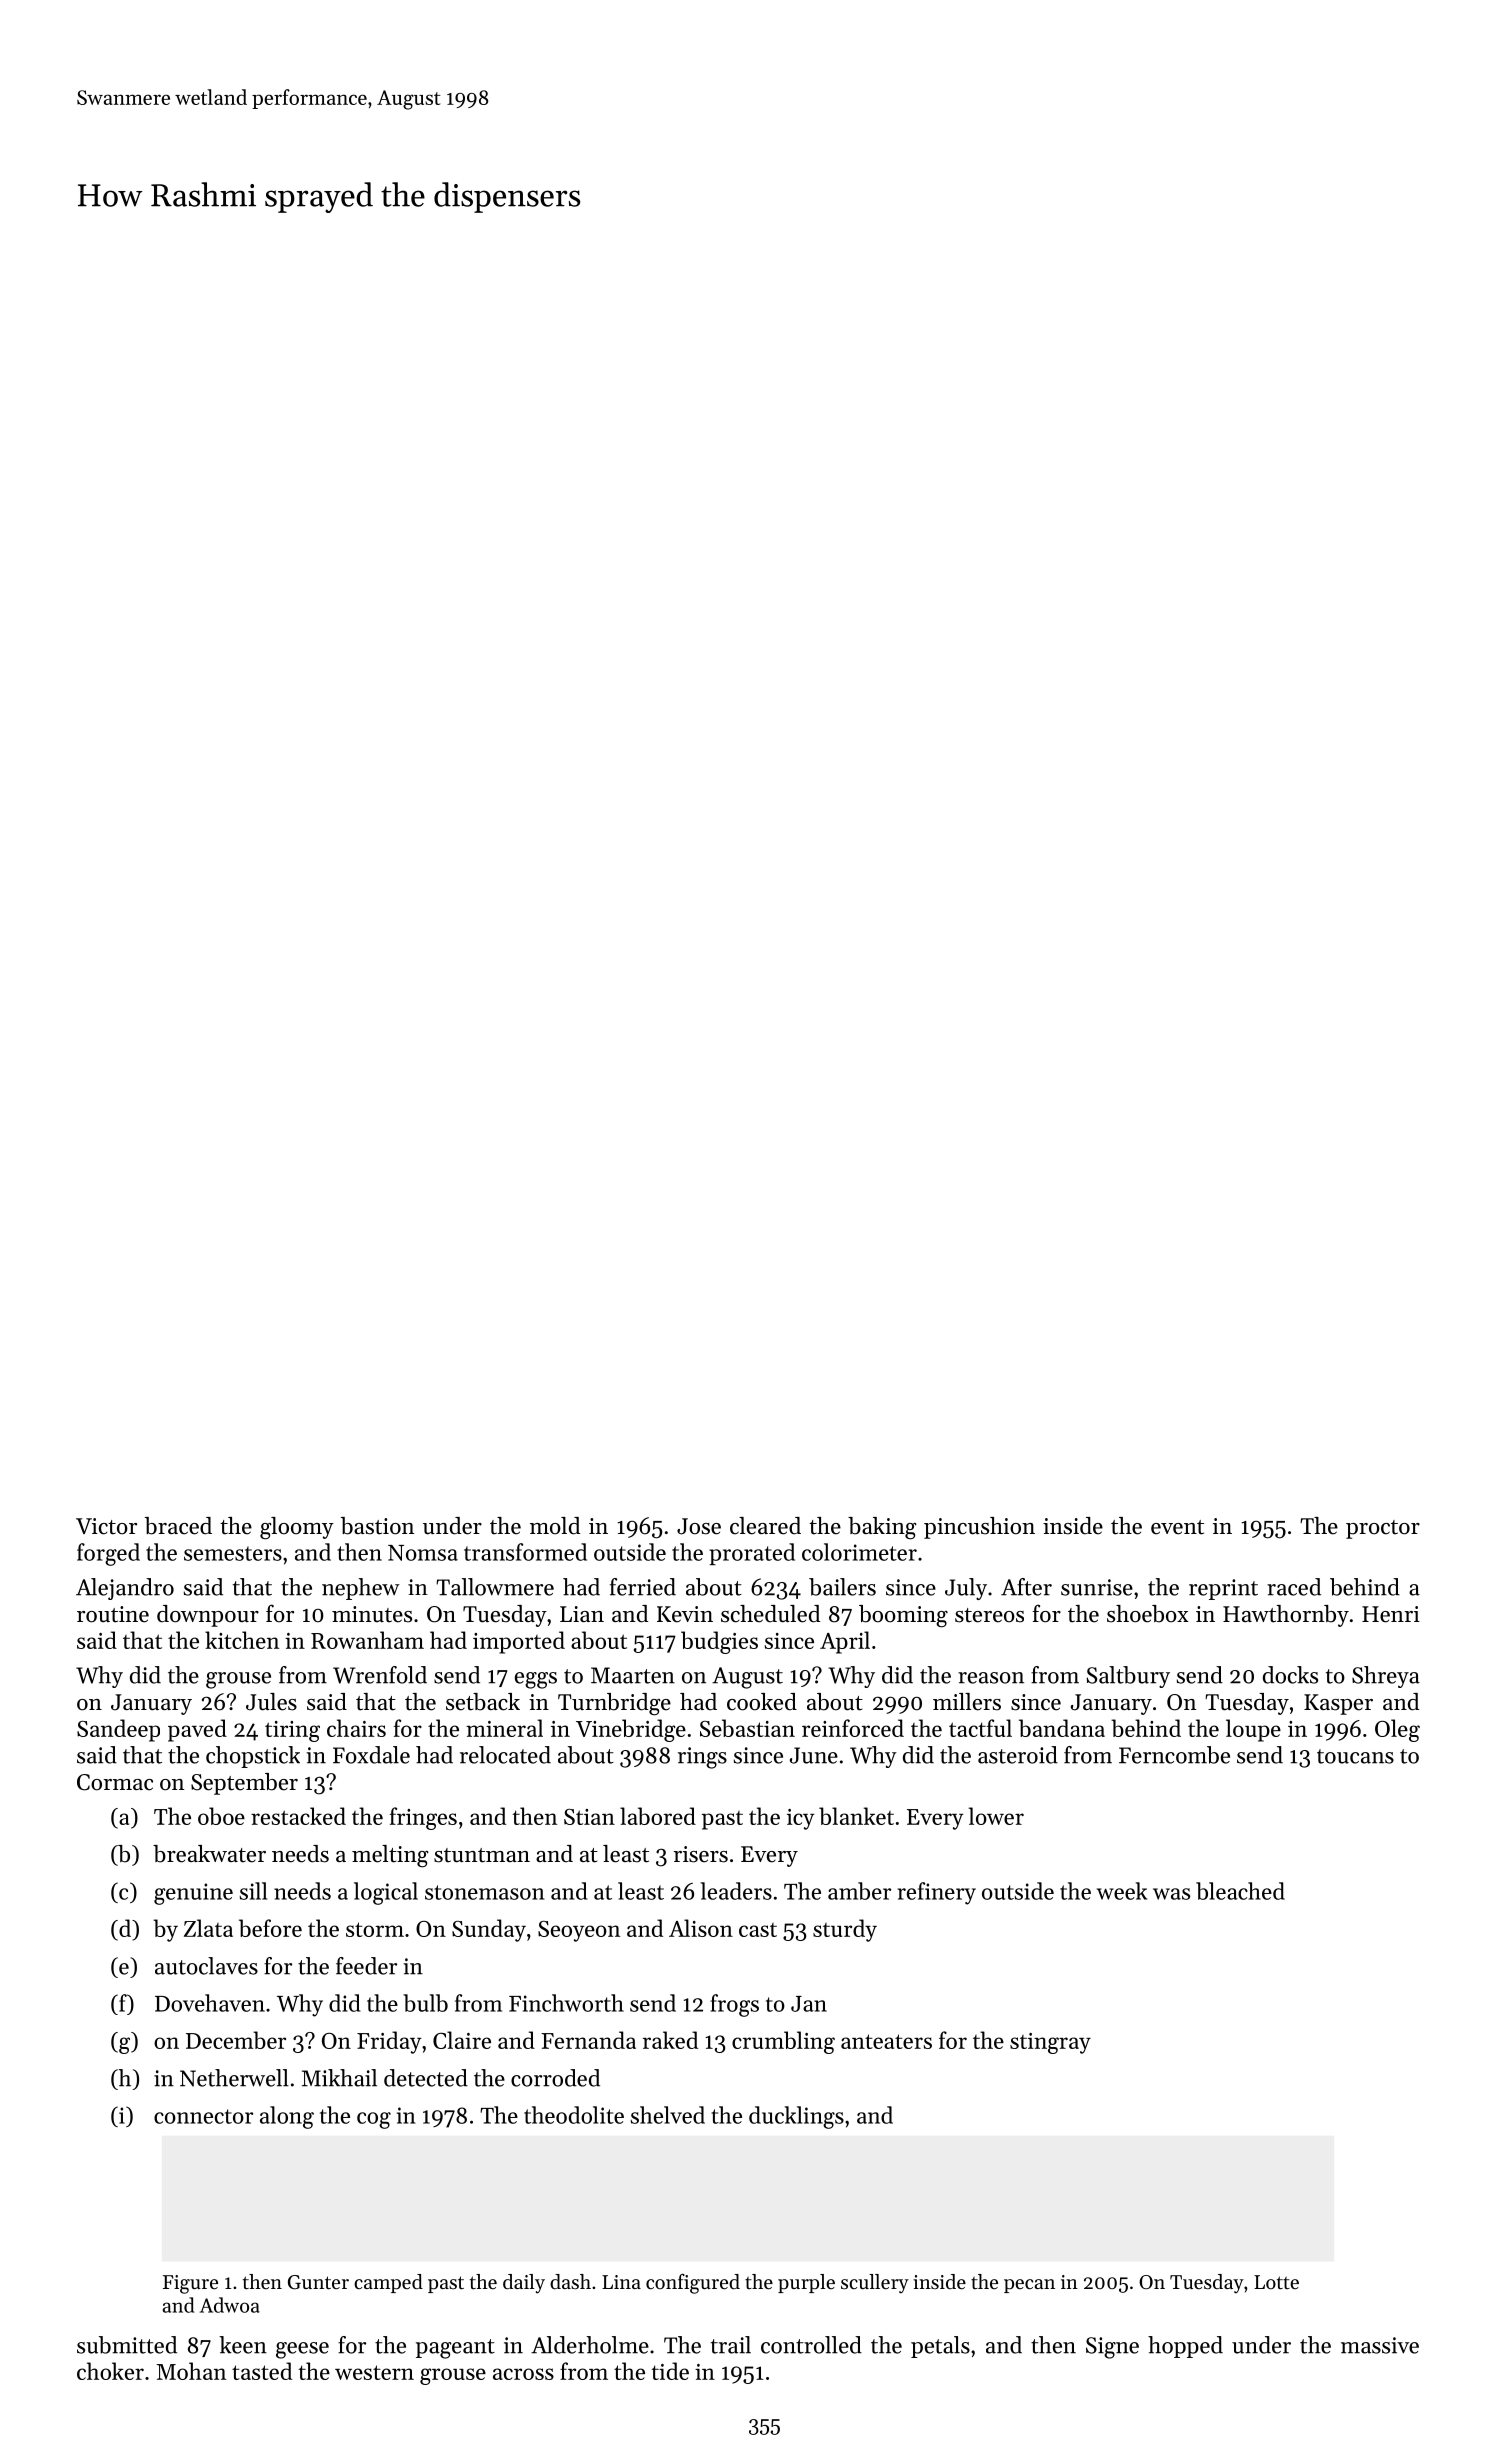 This screenshot has height=2464, width=1496. What do you see at coordinates (574, 2115) in the screenshot?
I see `theodolite` at bounding box center [574, 2115].
